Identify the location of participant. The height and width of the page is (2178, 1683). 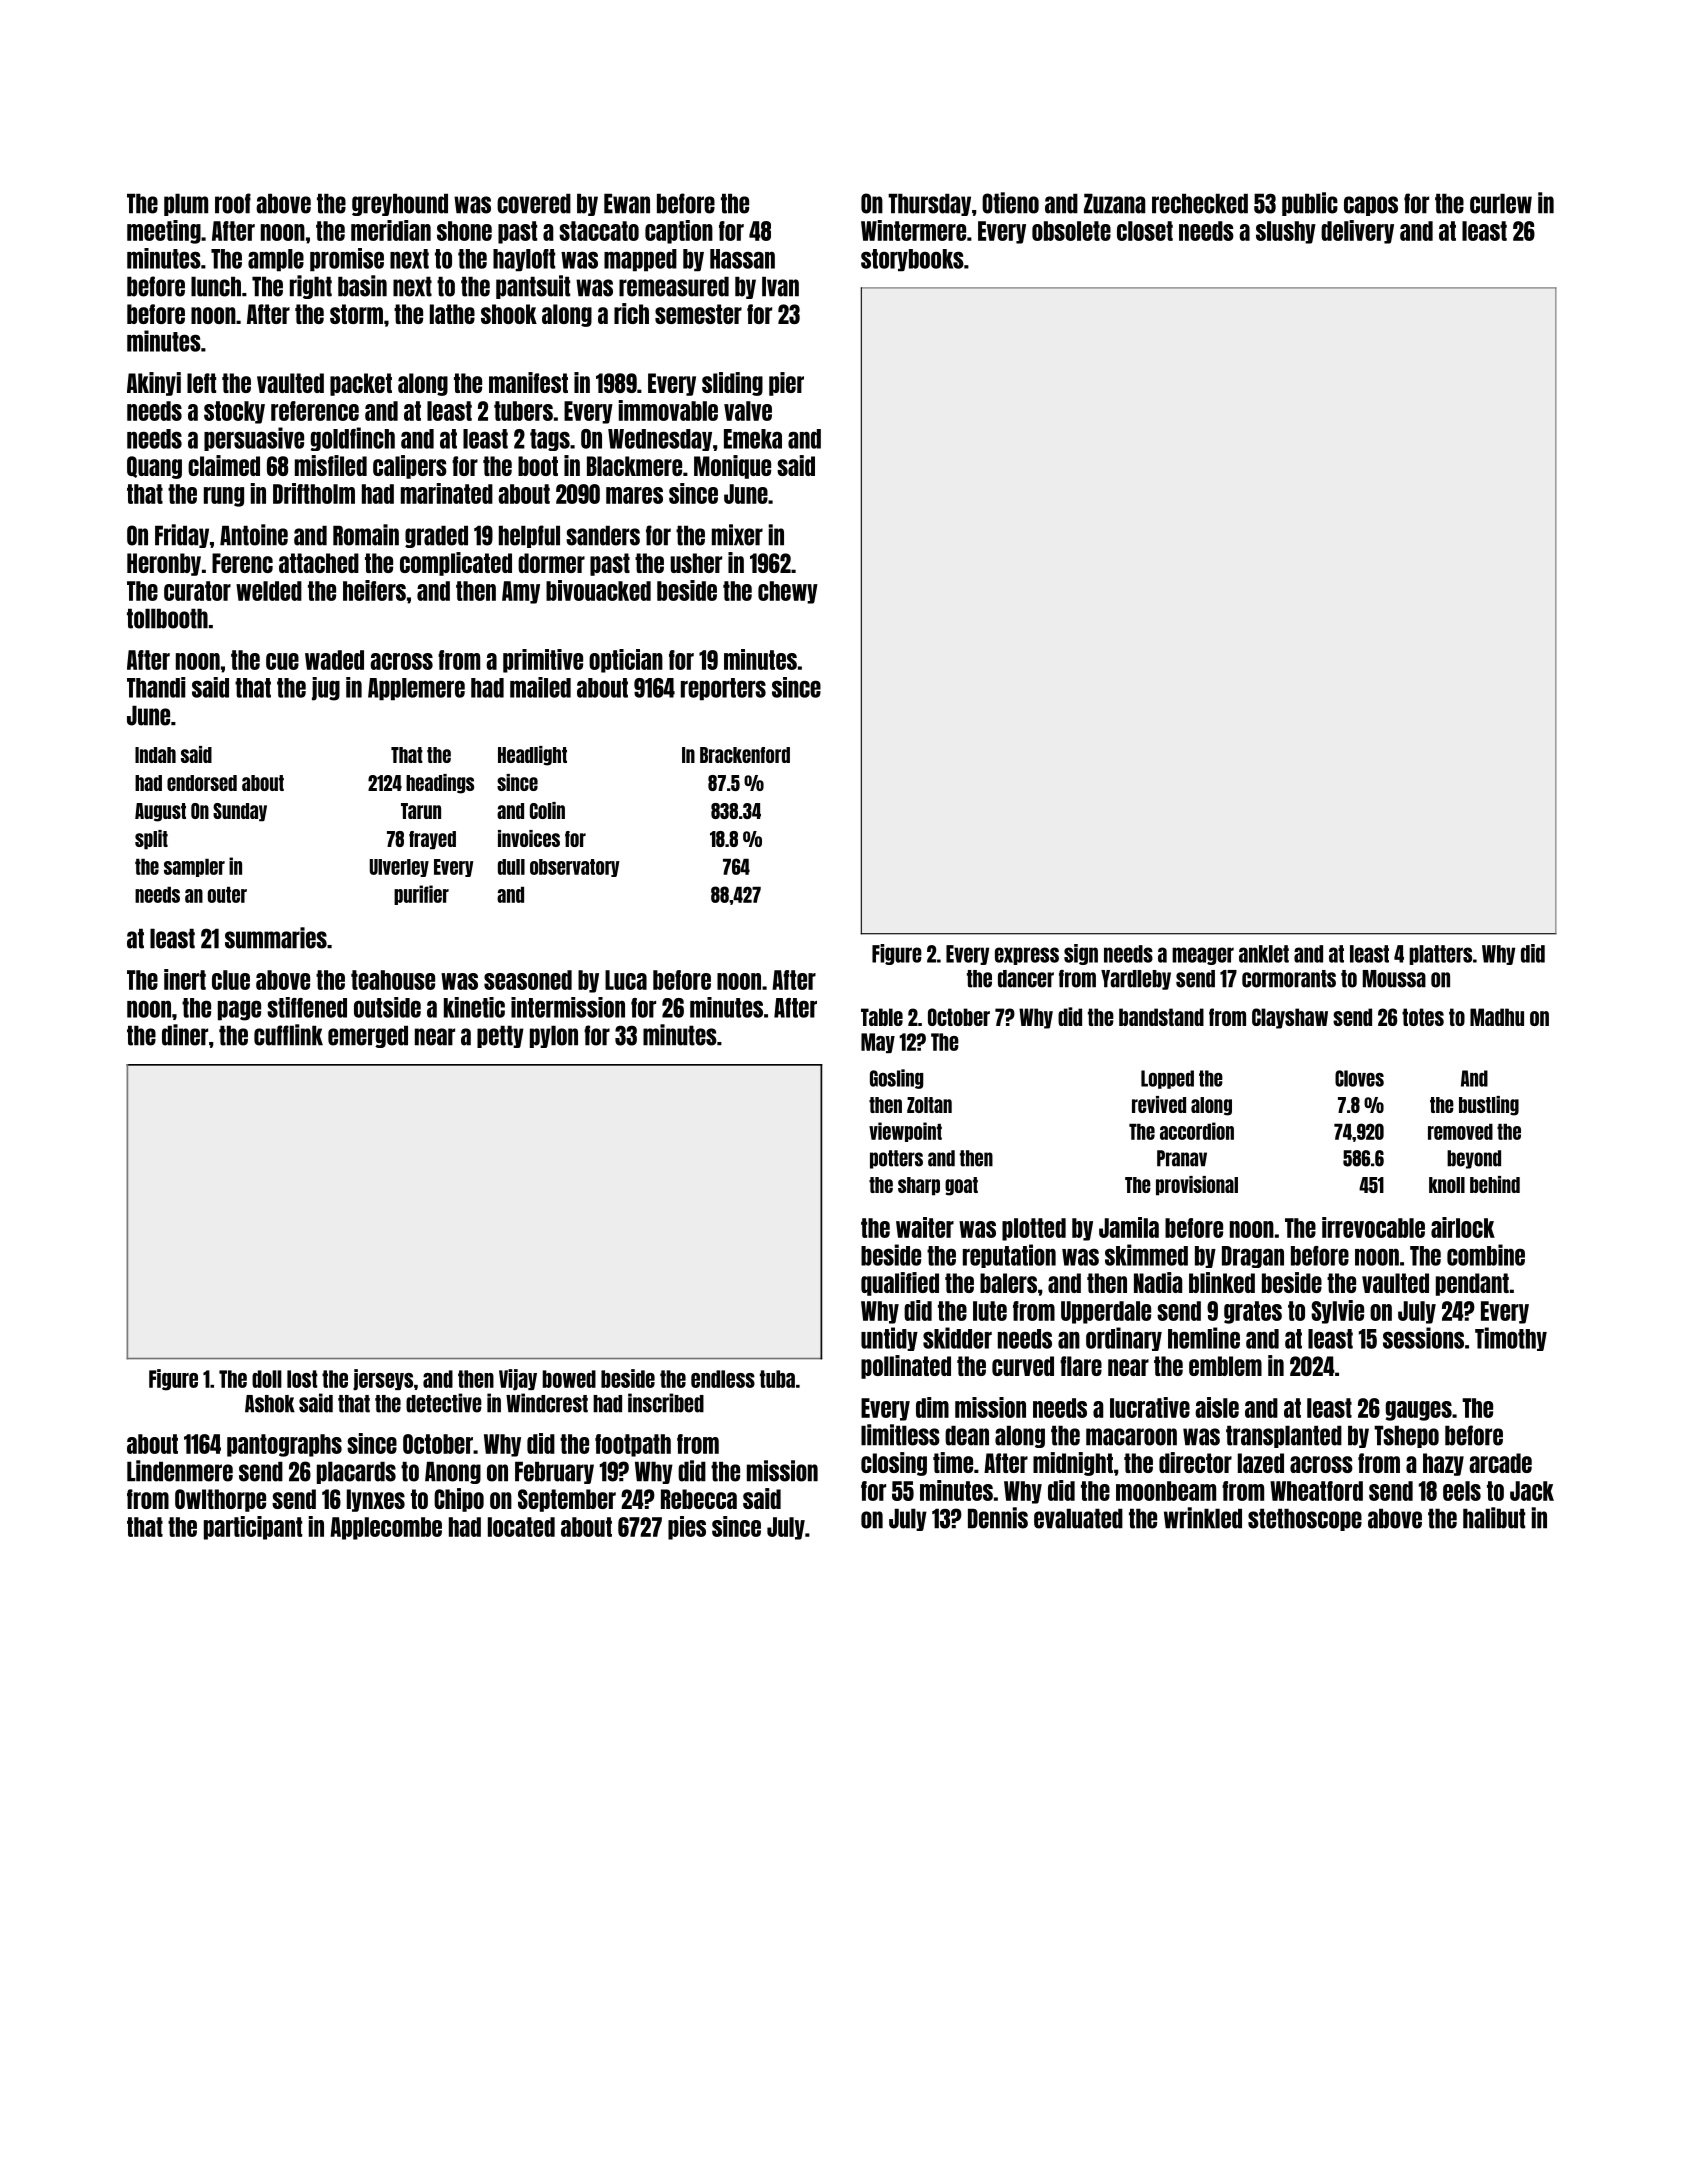
(253, 1528).
